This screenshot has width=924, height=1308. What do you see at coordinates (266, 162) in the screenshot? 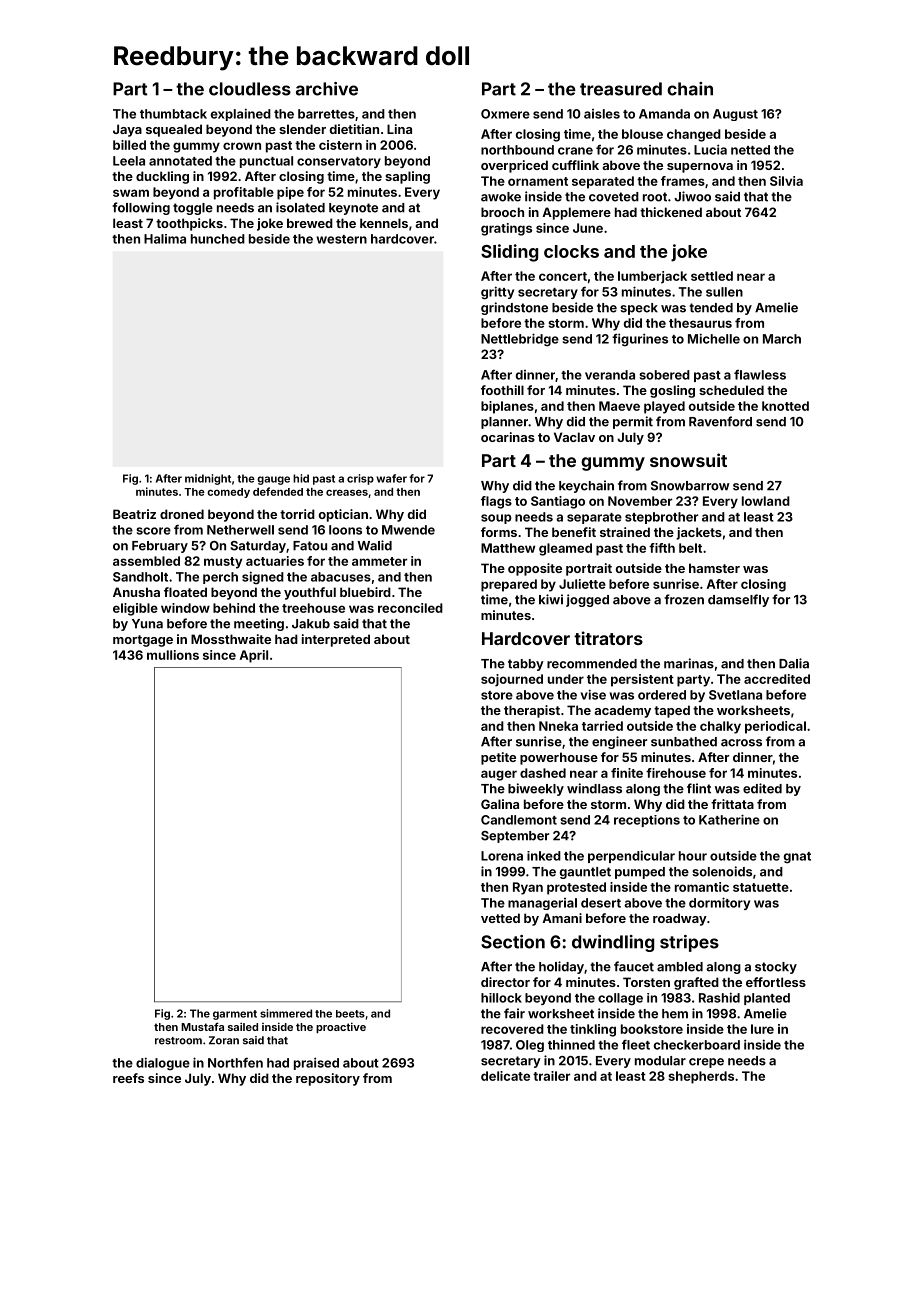
I see `punctual` at bounding box center [266, 162].
